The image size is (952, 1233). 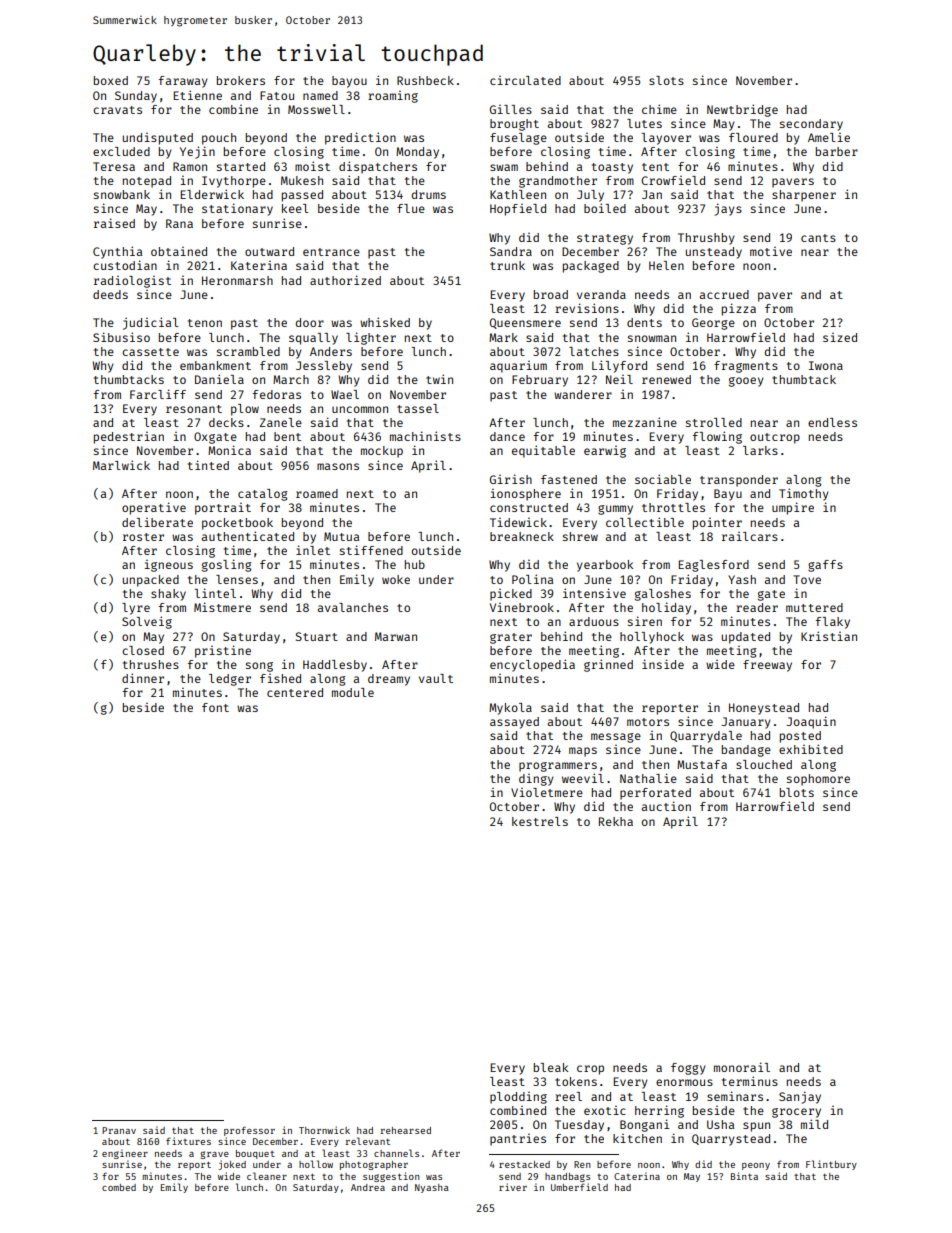 I want to click on Rushbeck, so click(x=425, y=80).
